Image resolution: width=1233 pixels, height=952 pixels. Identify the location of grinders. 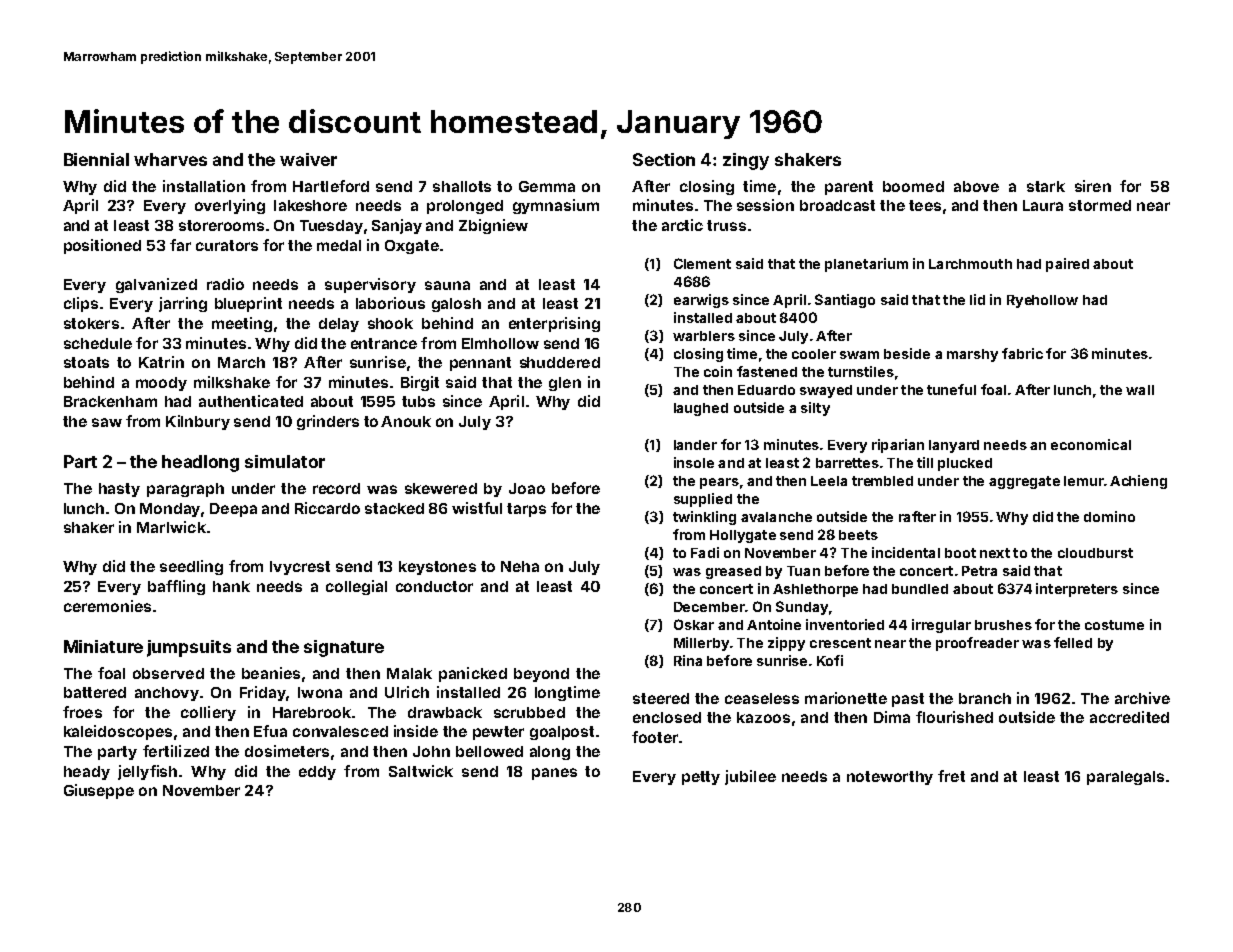
(328, 422).
